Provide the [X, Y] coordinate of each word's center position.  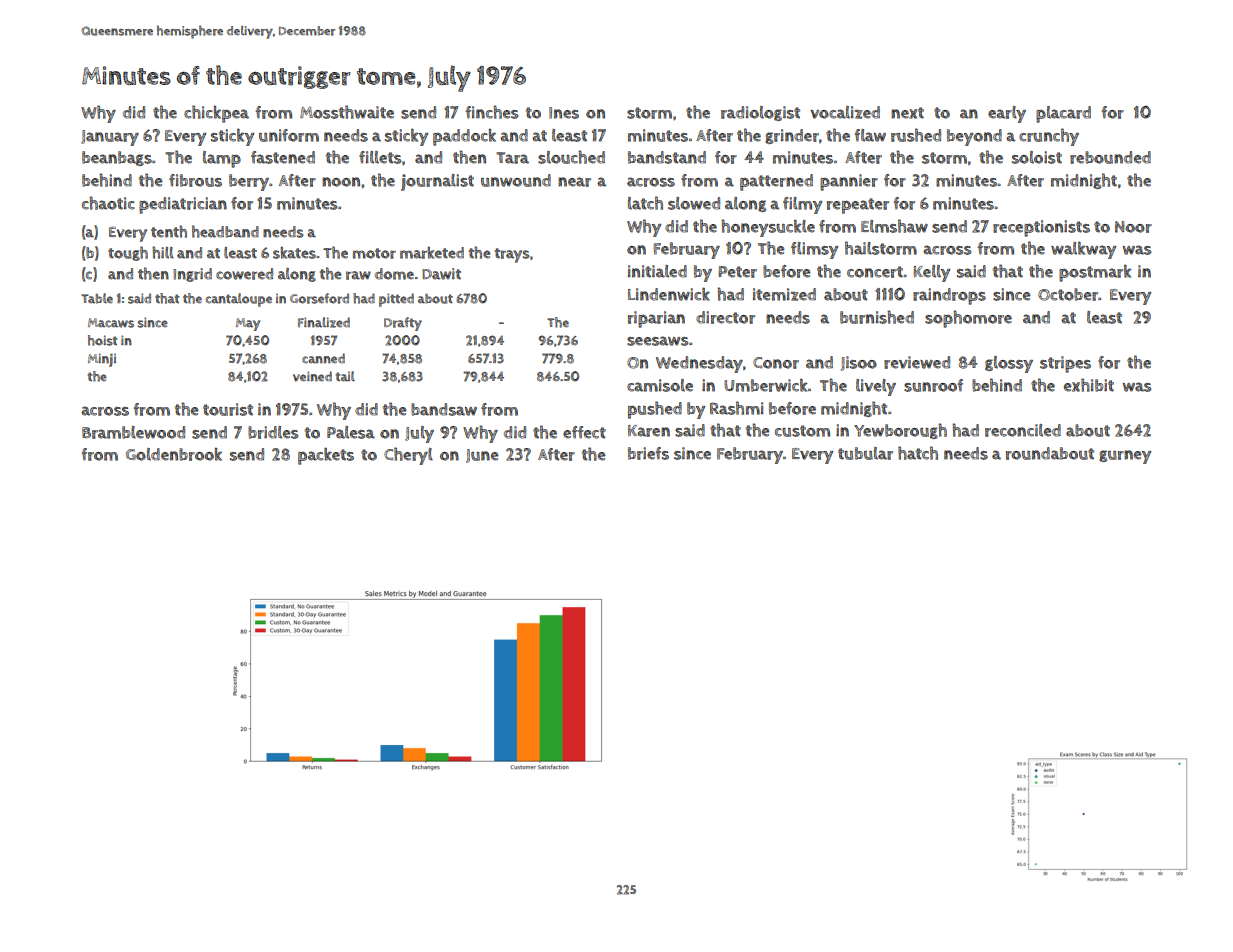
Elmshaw [894, 226]
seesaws [657, 341]
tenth [169, 231]
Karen [649, 431]
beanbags [117, 158]
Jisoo [859, 363]
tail [345, 376]
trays [512, 255]
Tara [512, 158]
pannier [849, 182]
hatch [918, 453]
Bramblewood [133, 432]
